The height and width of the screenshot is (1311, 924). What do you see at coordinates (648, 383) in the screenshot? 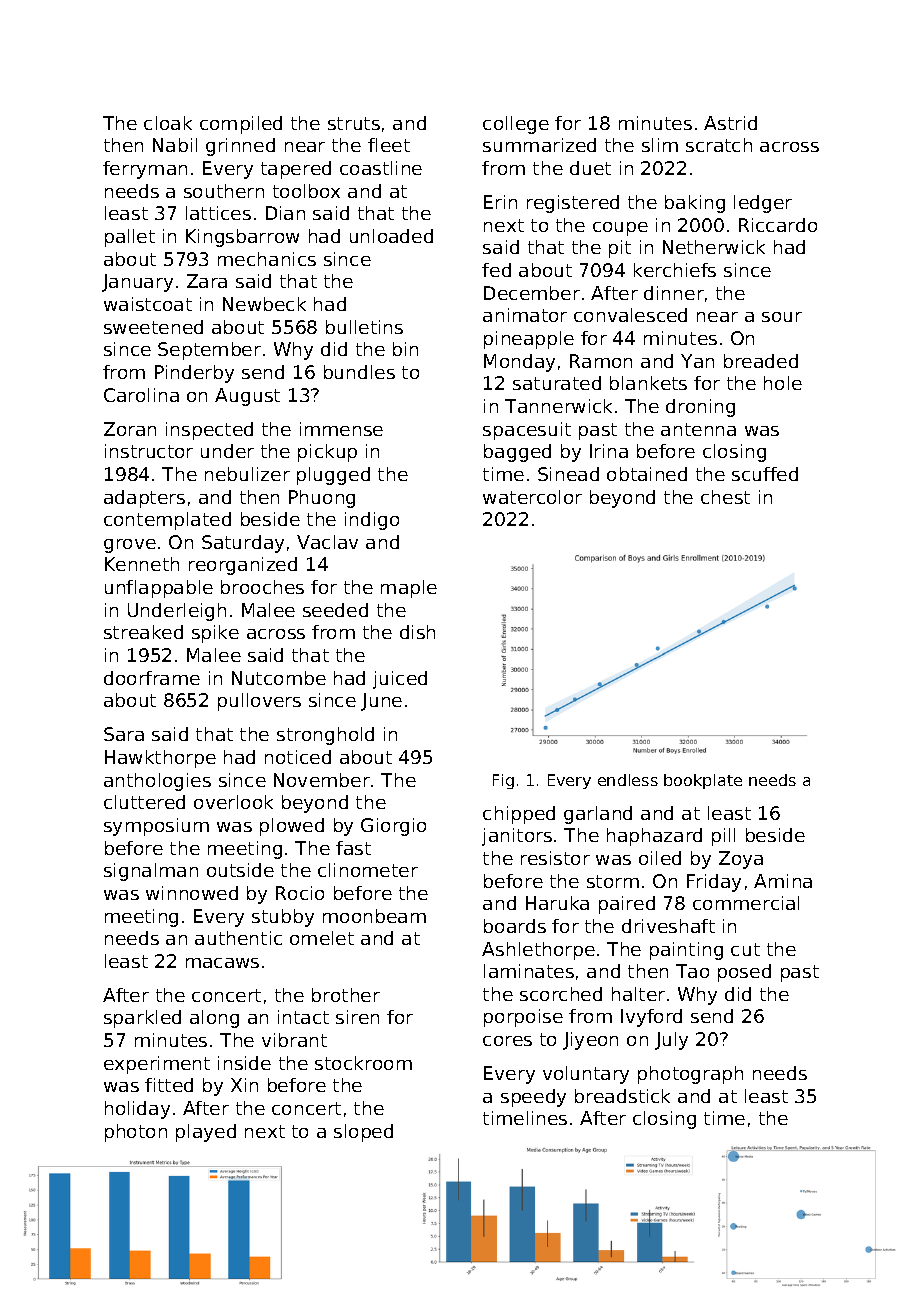
I see `blankets` at bounding box center [648, 383].
